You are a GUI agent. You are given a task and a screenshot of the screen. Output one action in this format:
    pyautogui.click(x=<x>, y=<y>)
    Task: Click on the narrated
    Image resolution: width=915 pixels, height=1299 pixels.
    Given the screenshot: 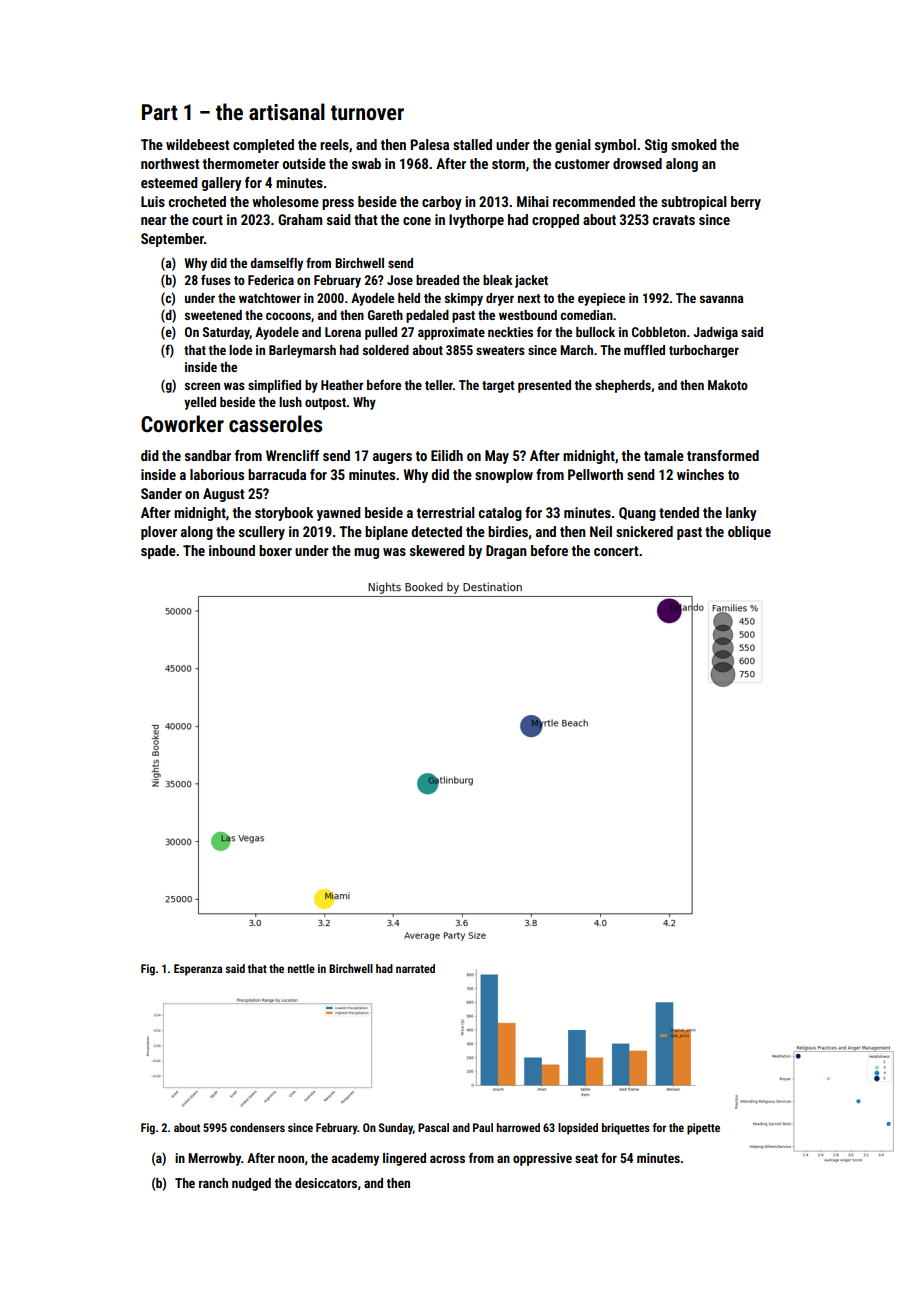 What is the action you would take?
    pyautogui.click(x=415, y=968)
